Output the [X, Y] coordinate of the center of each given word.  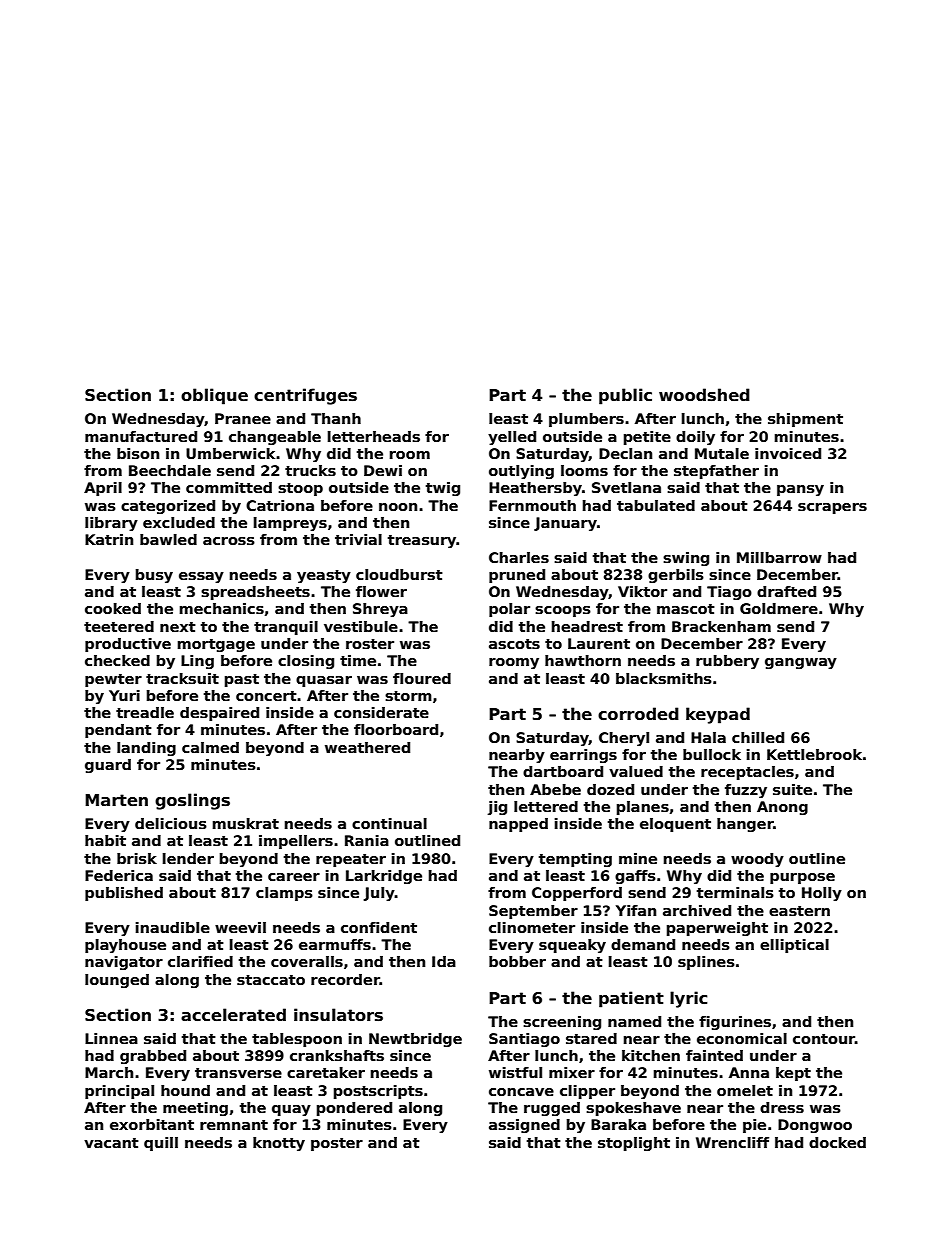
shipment [805, 420]
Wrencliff [732, 1142]
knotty [279, 1144]
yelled [512, 438]
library [111, 524]
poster [337, 1144]
